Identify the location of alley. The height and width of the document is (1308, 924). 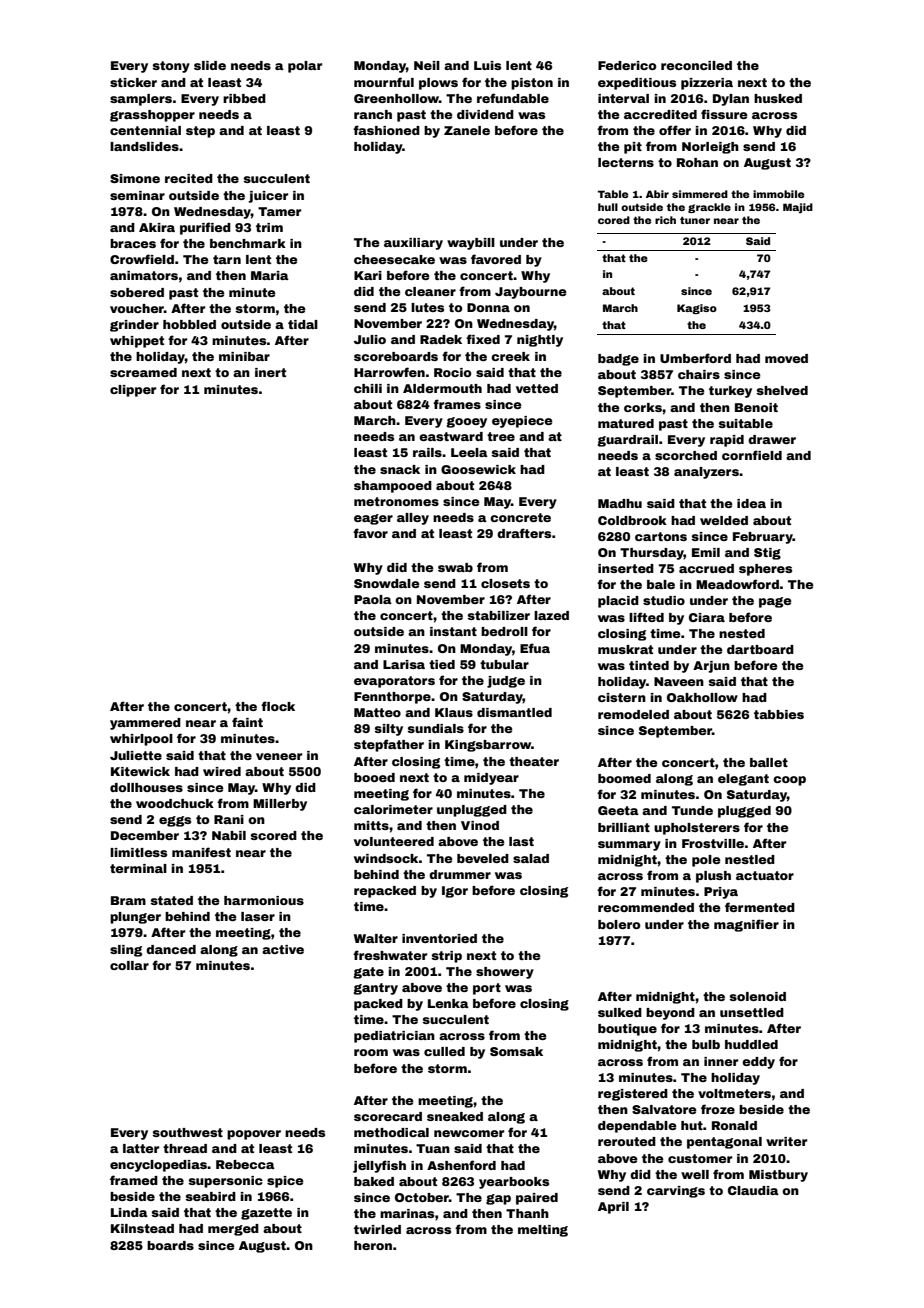
(413, 519).
